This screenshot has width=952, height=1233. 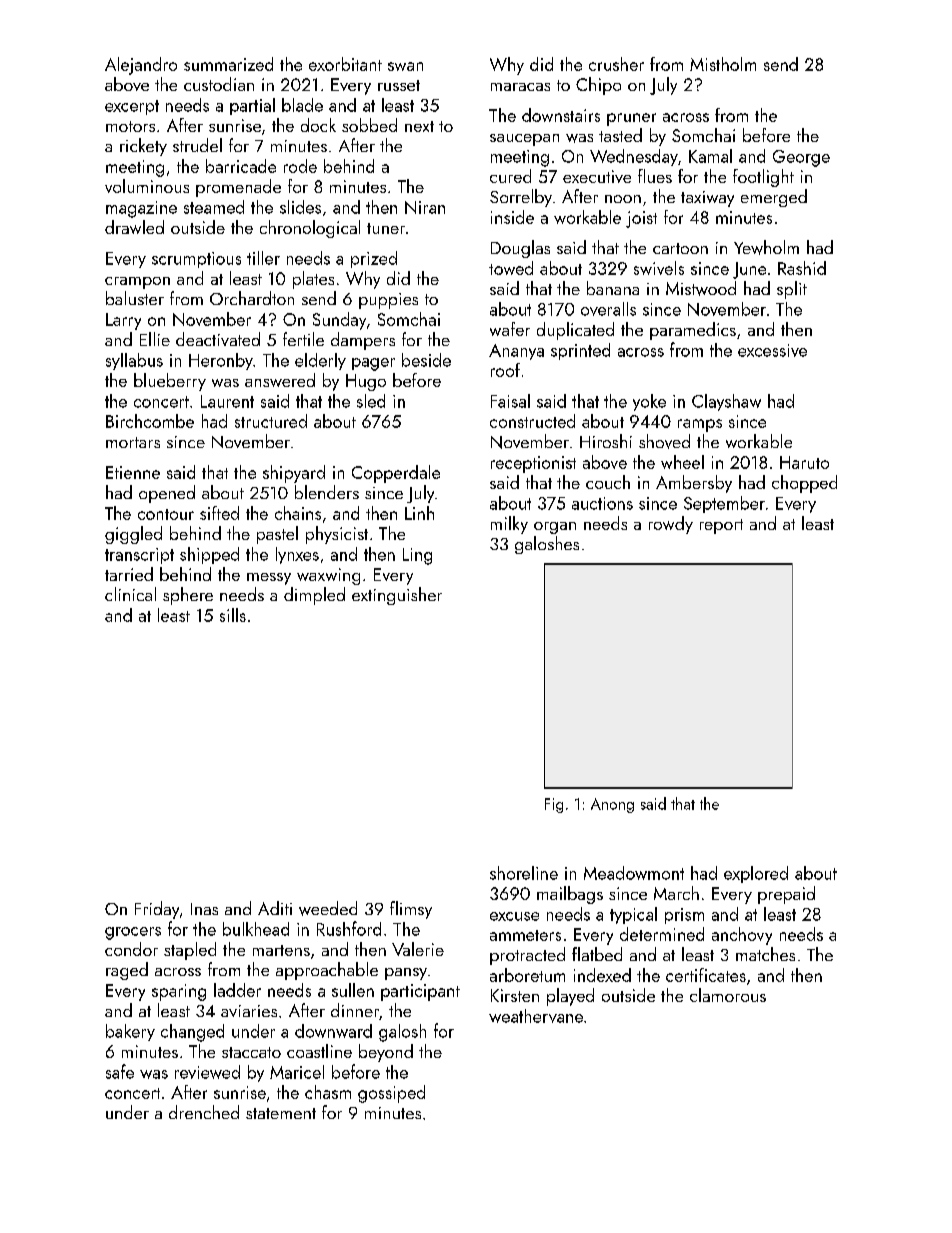 What do you see at coordinates (192, 1033) in the screenshot?
I see `changed` at bounding box center [192, 1033].
